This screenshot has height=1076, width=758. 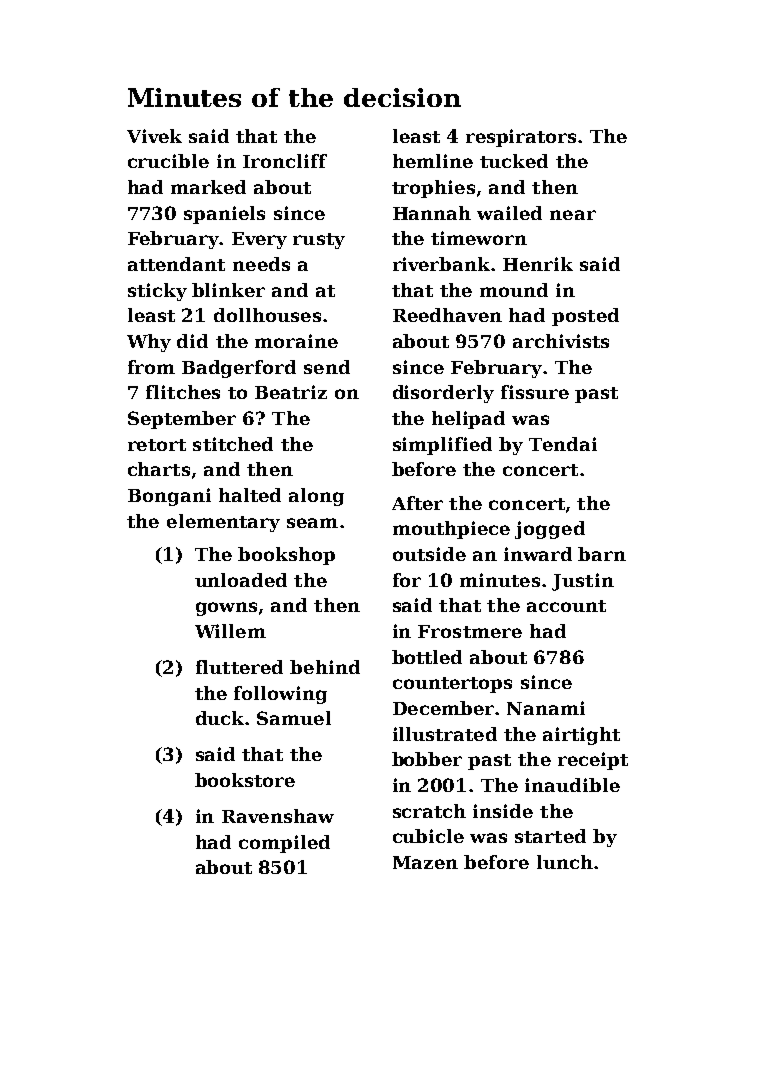 What do you see at coordinates (157, 445) in the screenshot?
I see `retort` at bounding box center [157, 445].
